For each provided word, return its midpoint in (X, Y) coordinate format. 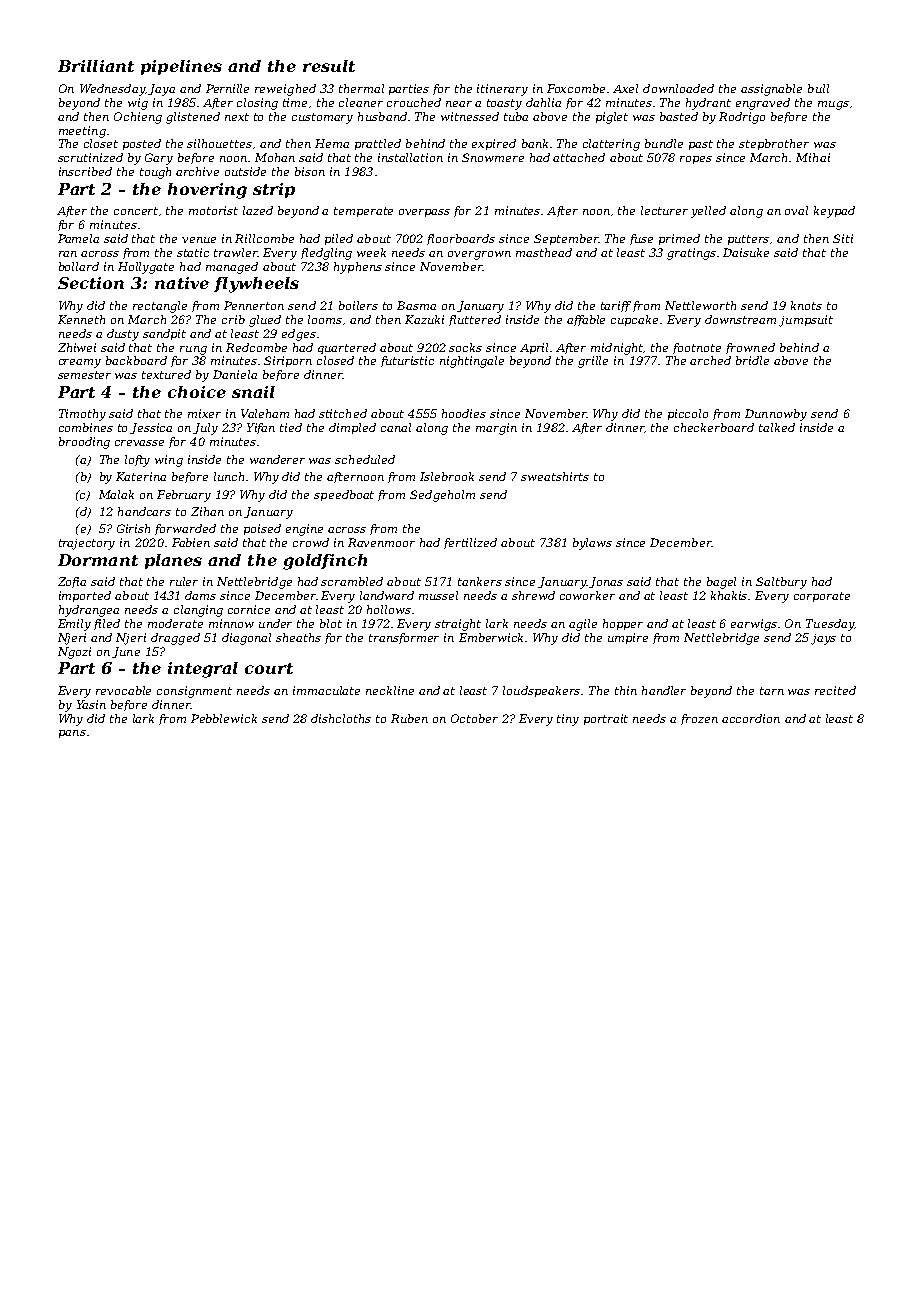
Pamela (78, 238)
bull (818, 88)
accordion (751, 718)
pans (72, 734)
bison (310, 171)
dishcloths (341, 718)
